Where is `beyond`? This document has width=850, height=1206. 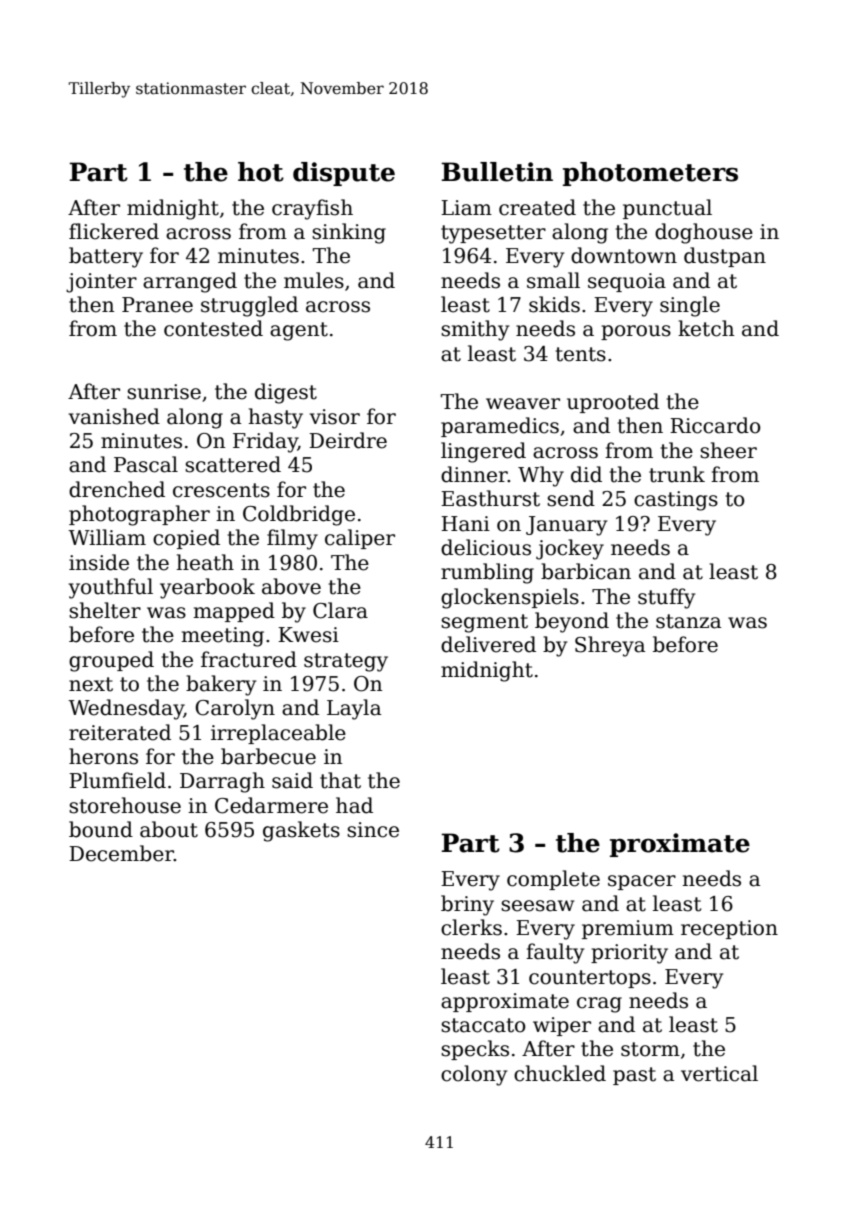 beyond is located at coordinates (572, 622).
